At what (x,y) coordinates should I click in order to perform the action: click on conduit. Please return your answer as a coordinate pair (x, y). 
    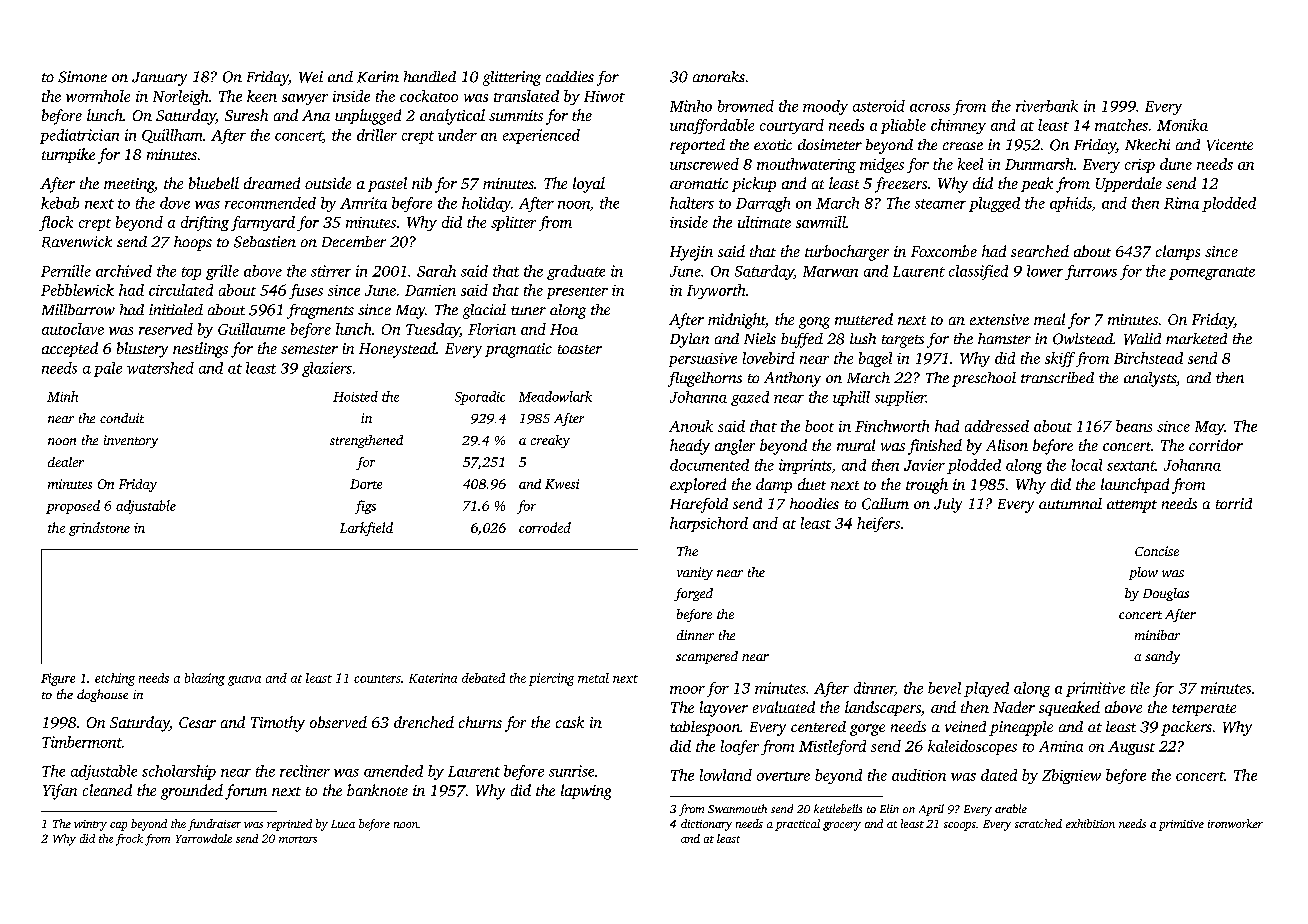
    Looking at the image, I should click on (122, 418).
